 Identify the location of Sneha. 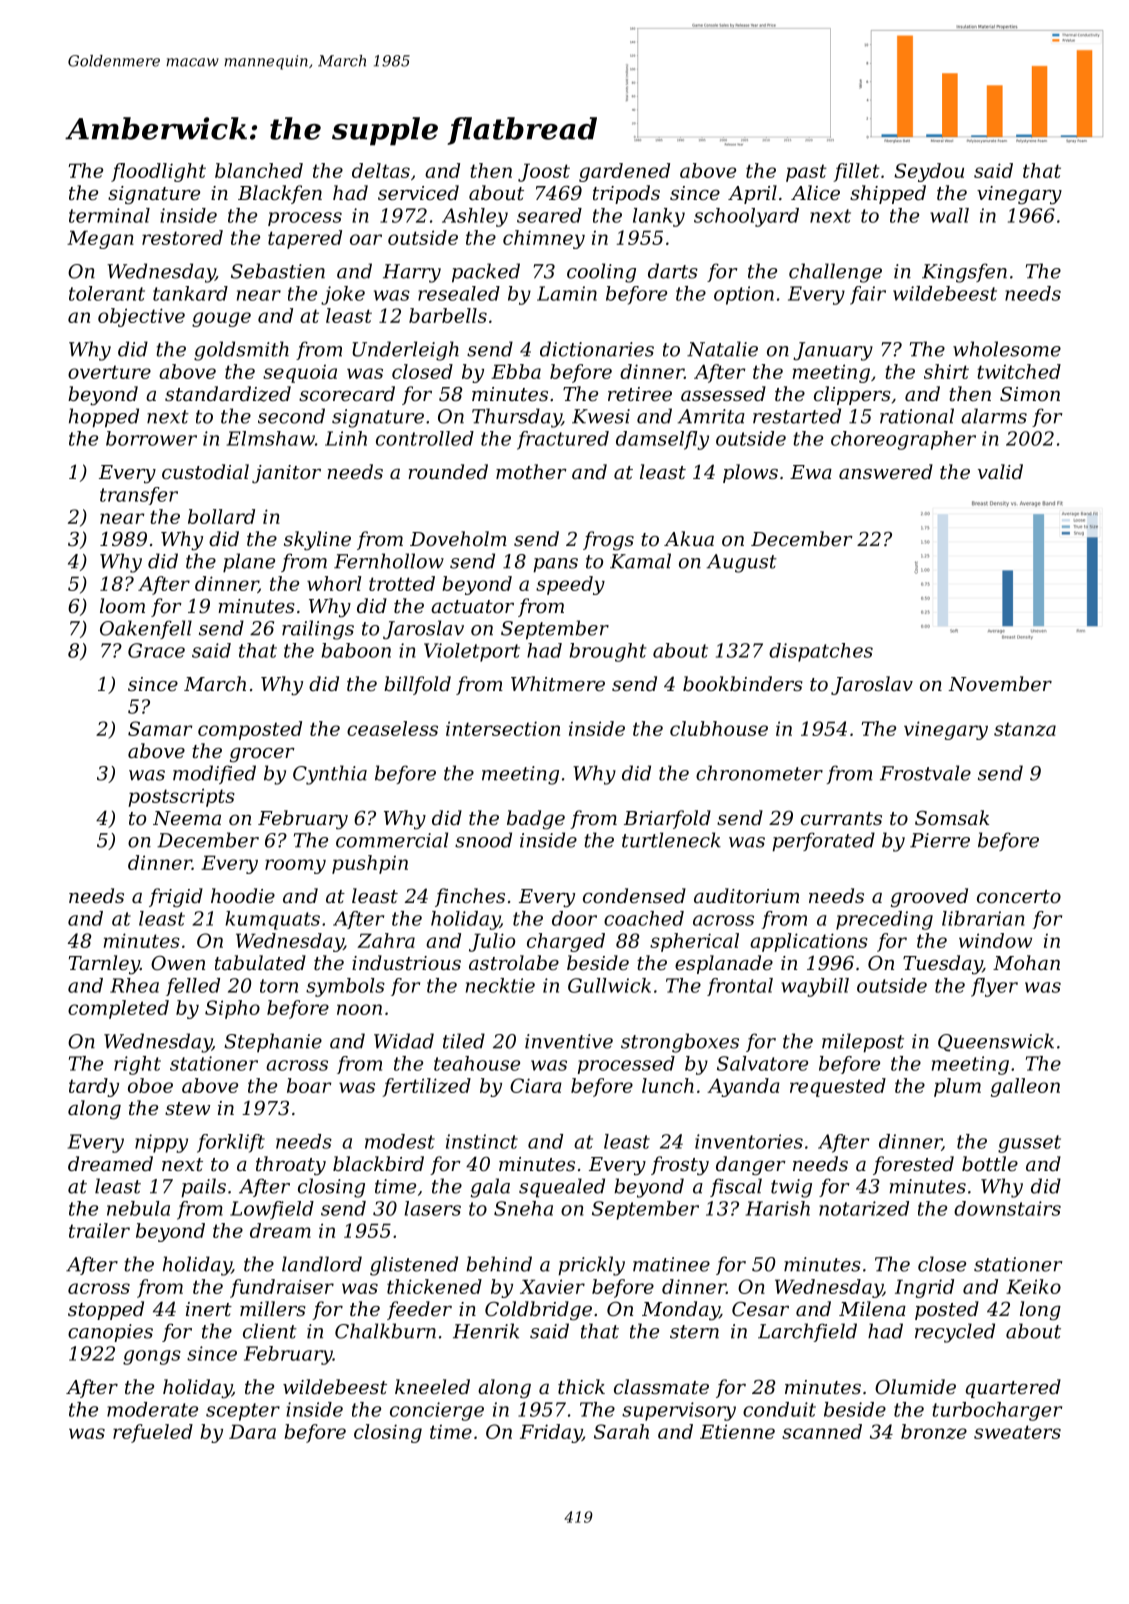
(523, 1208).
